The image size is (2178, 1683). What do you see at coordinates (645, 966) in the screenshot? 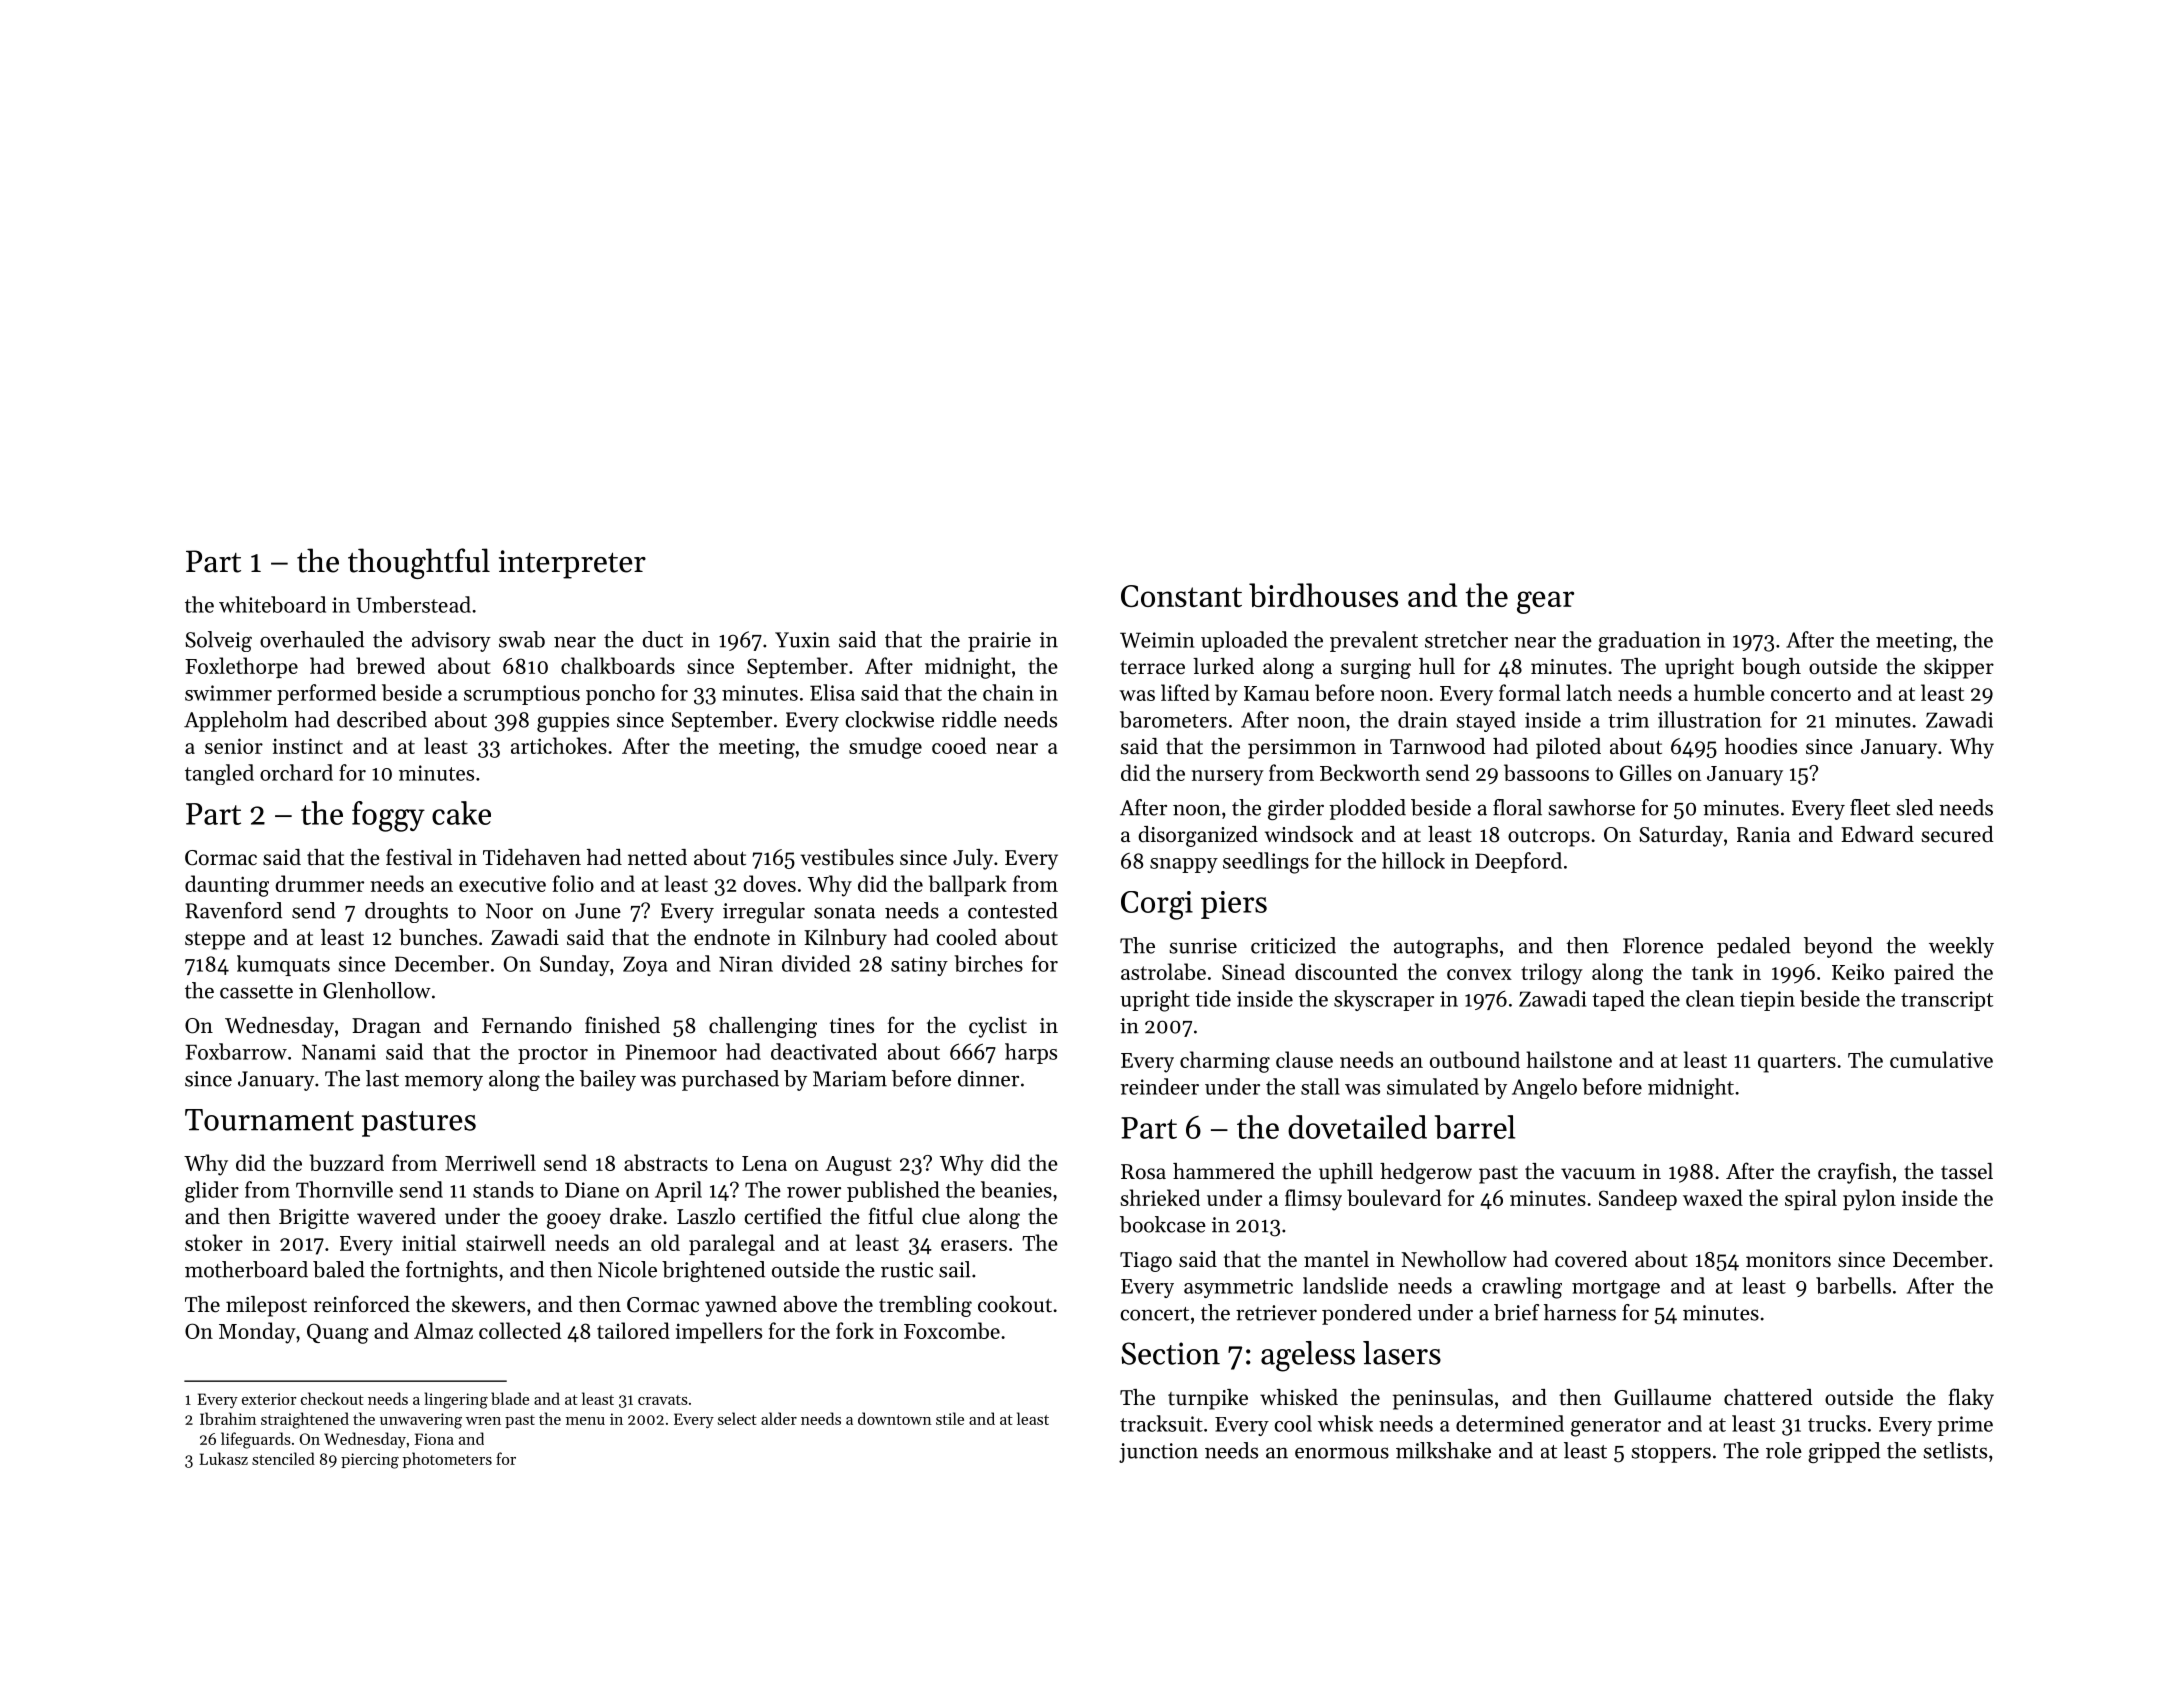
I see `Zoya` at bounding box center [645, 966].
